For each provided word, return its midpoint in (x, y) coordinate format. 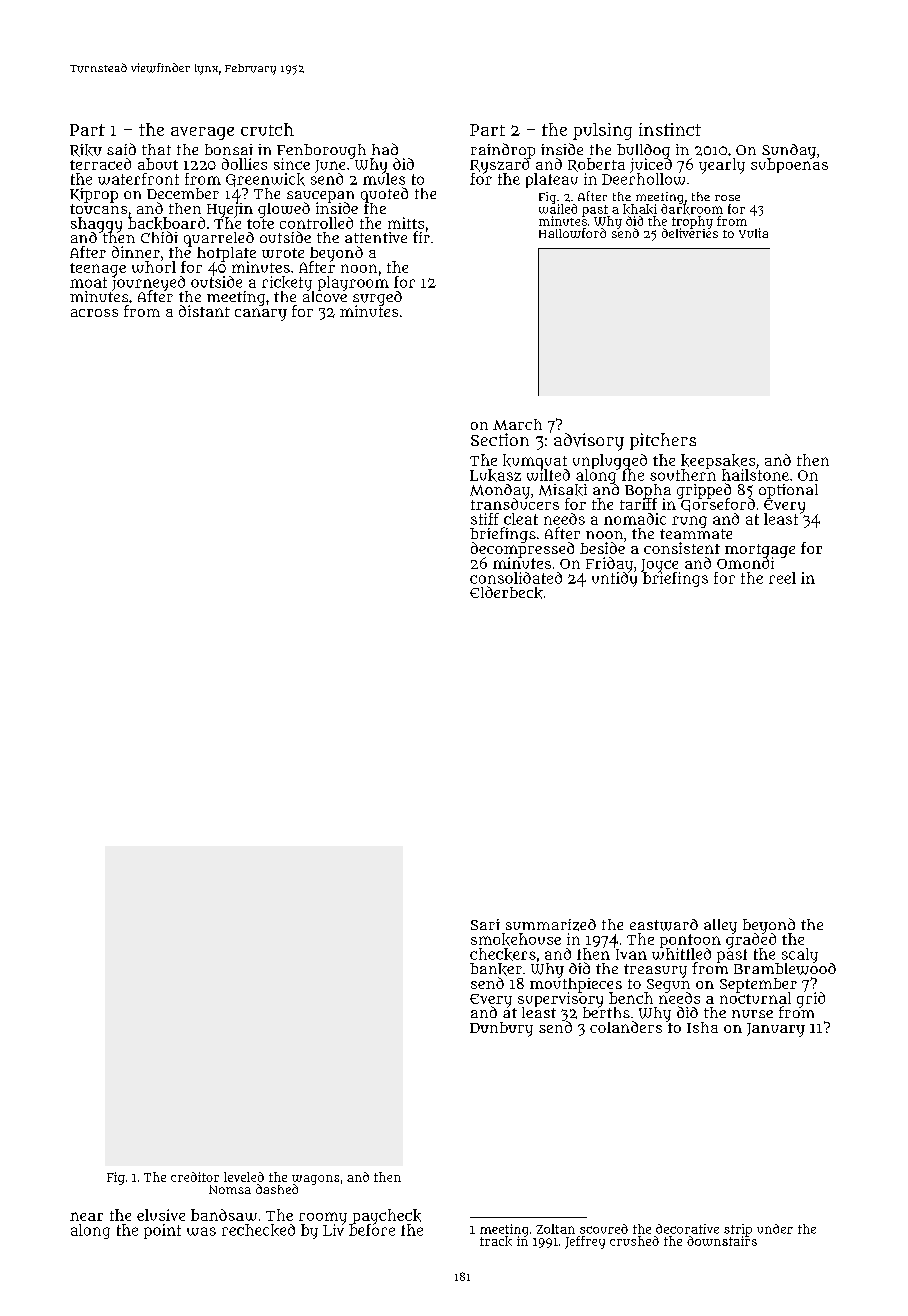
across (94, 313)
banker (496, 969)
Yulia (753, 233)
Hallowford (572, 233)
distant (204, 311)
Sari (485, 924)
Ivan (631, 954)
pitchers (663, 441)
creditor (195, 1177)
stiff (485, 519)
